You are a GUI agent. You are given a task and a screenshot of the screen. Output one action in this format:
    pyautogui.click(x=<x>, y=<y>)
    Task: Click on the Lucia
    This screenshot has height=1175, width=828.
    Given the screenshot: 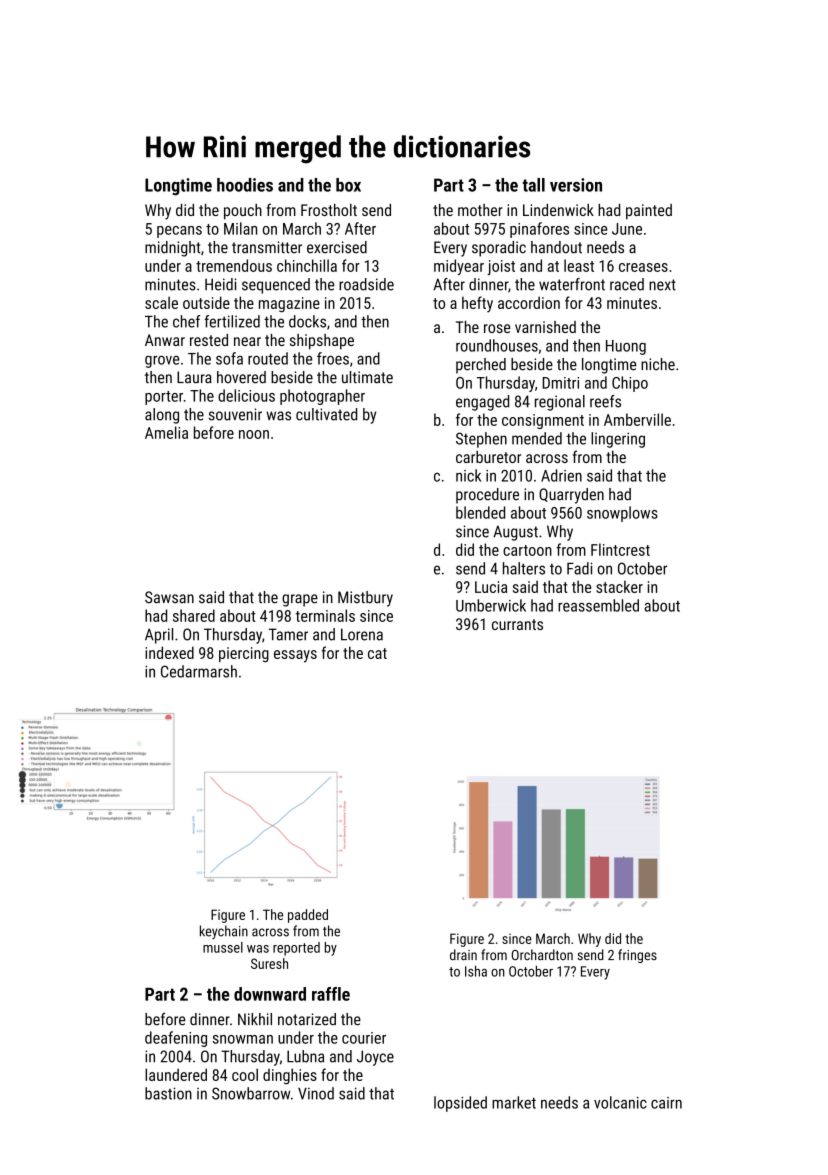 What is the action you would take?
    pyautogui.click(x=491, y=587)
